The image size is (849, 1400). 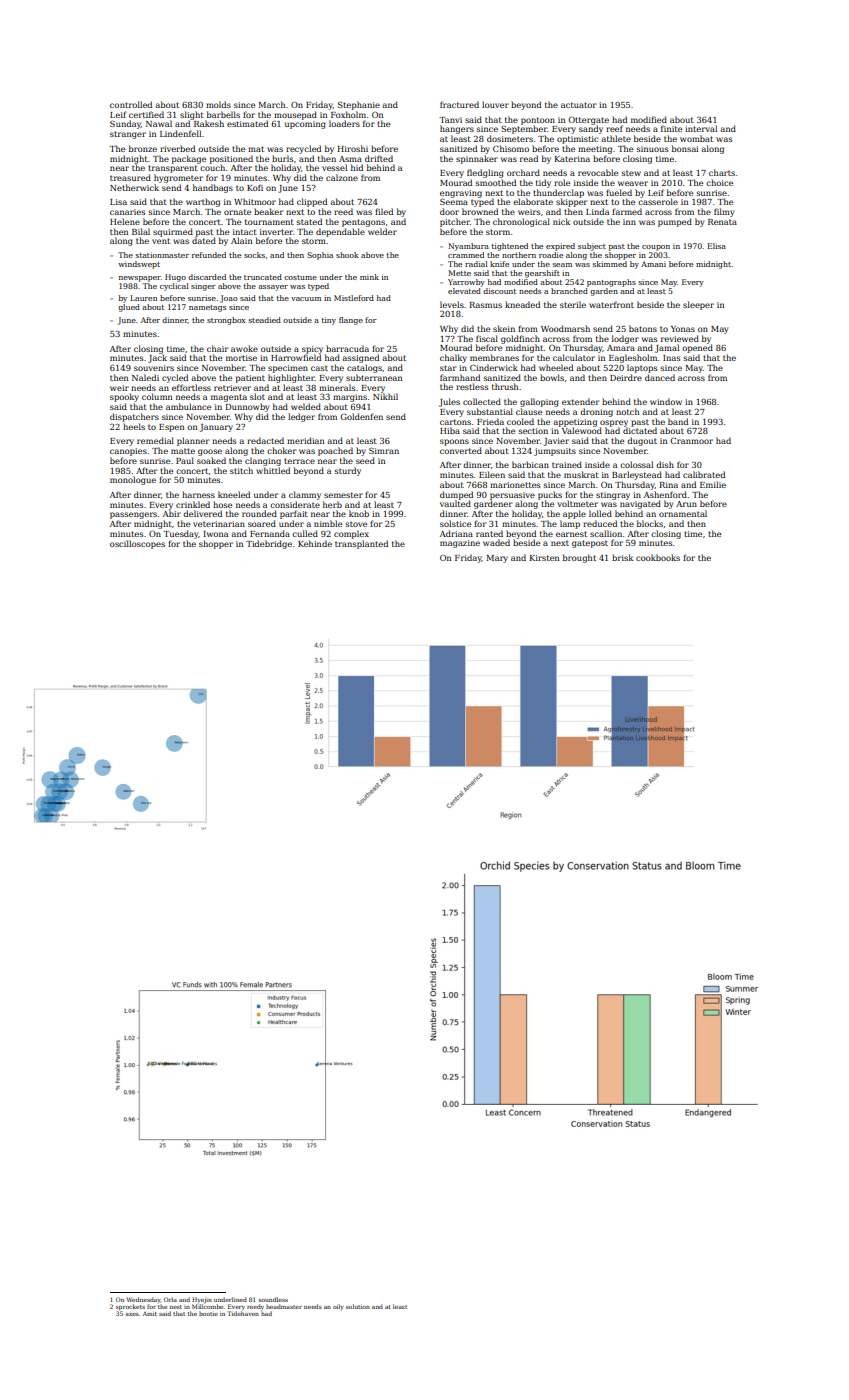 What do you see at coordinates (361, 544) in the screenshot?
I see `transplanted` at bounding box center [361, 544].
